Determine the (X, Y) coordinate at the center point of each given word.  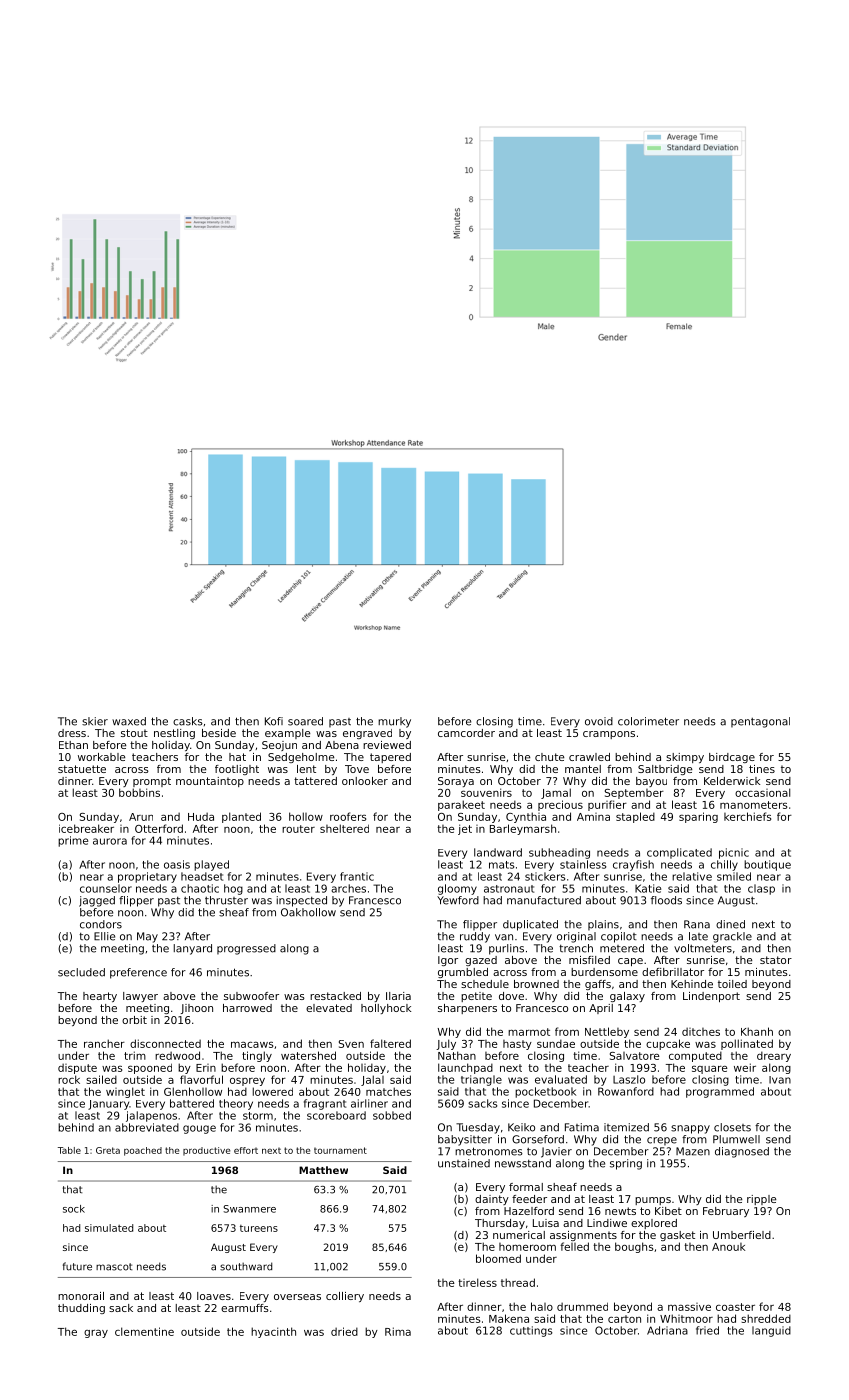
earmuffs (245, 1308)
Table (69, 1150)
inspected (302, 901)
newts (620, 1211)
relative (692, 876)
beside (219, 733)
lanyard (193, 949)
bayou (651, 782)
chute (549, 757)
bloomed (498, 1258)
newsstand (523, 1163)
